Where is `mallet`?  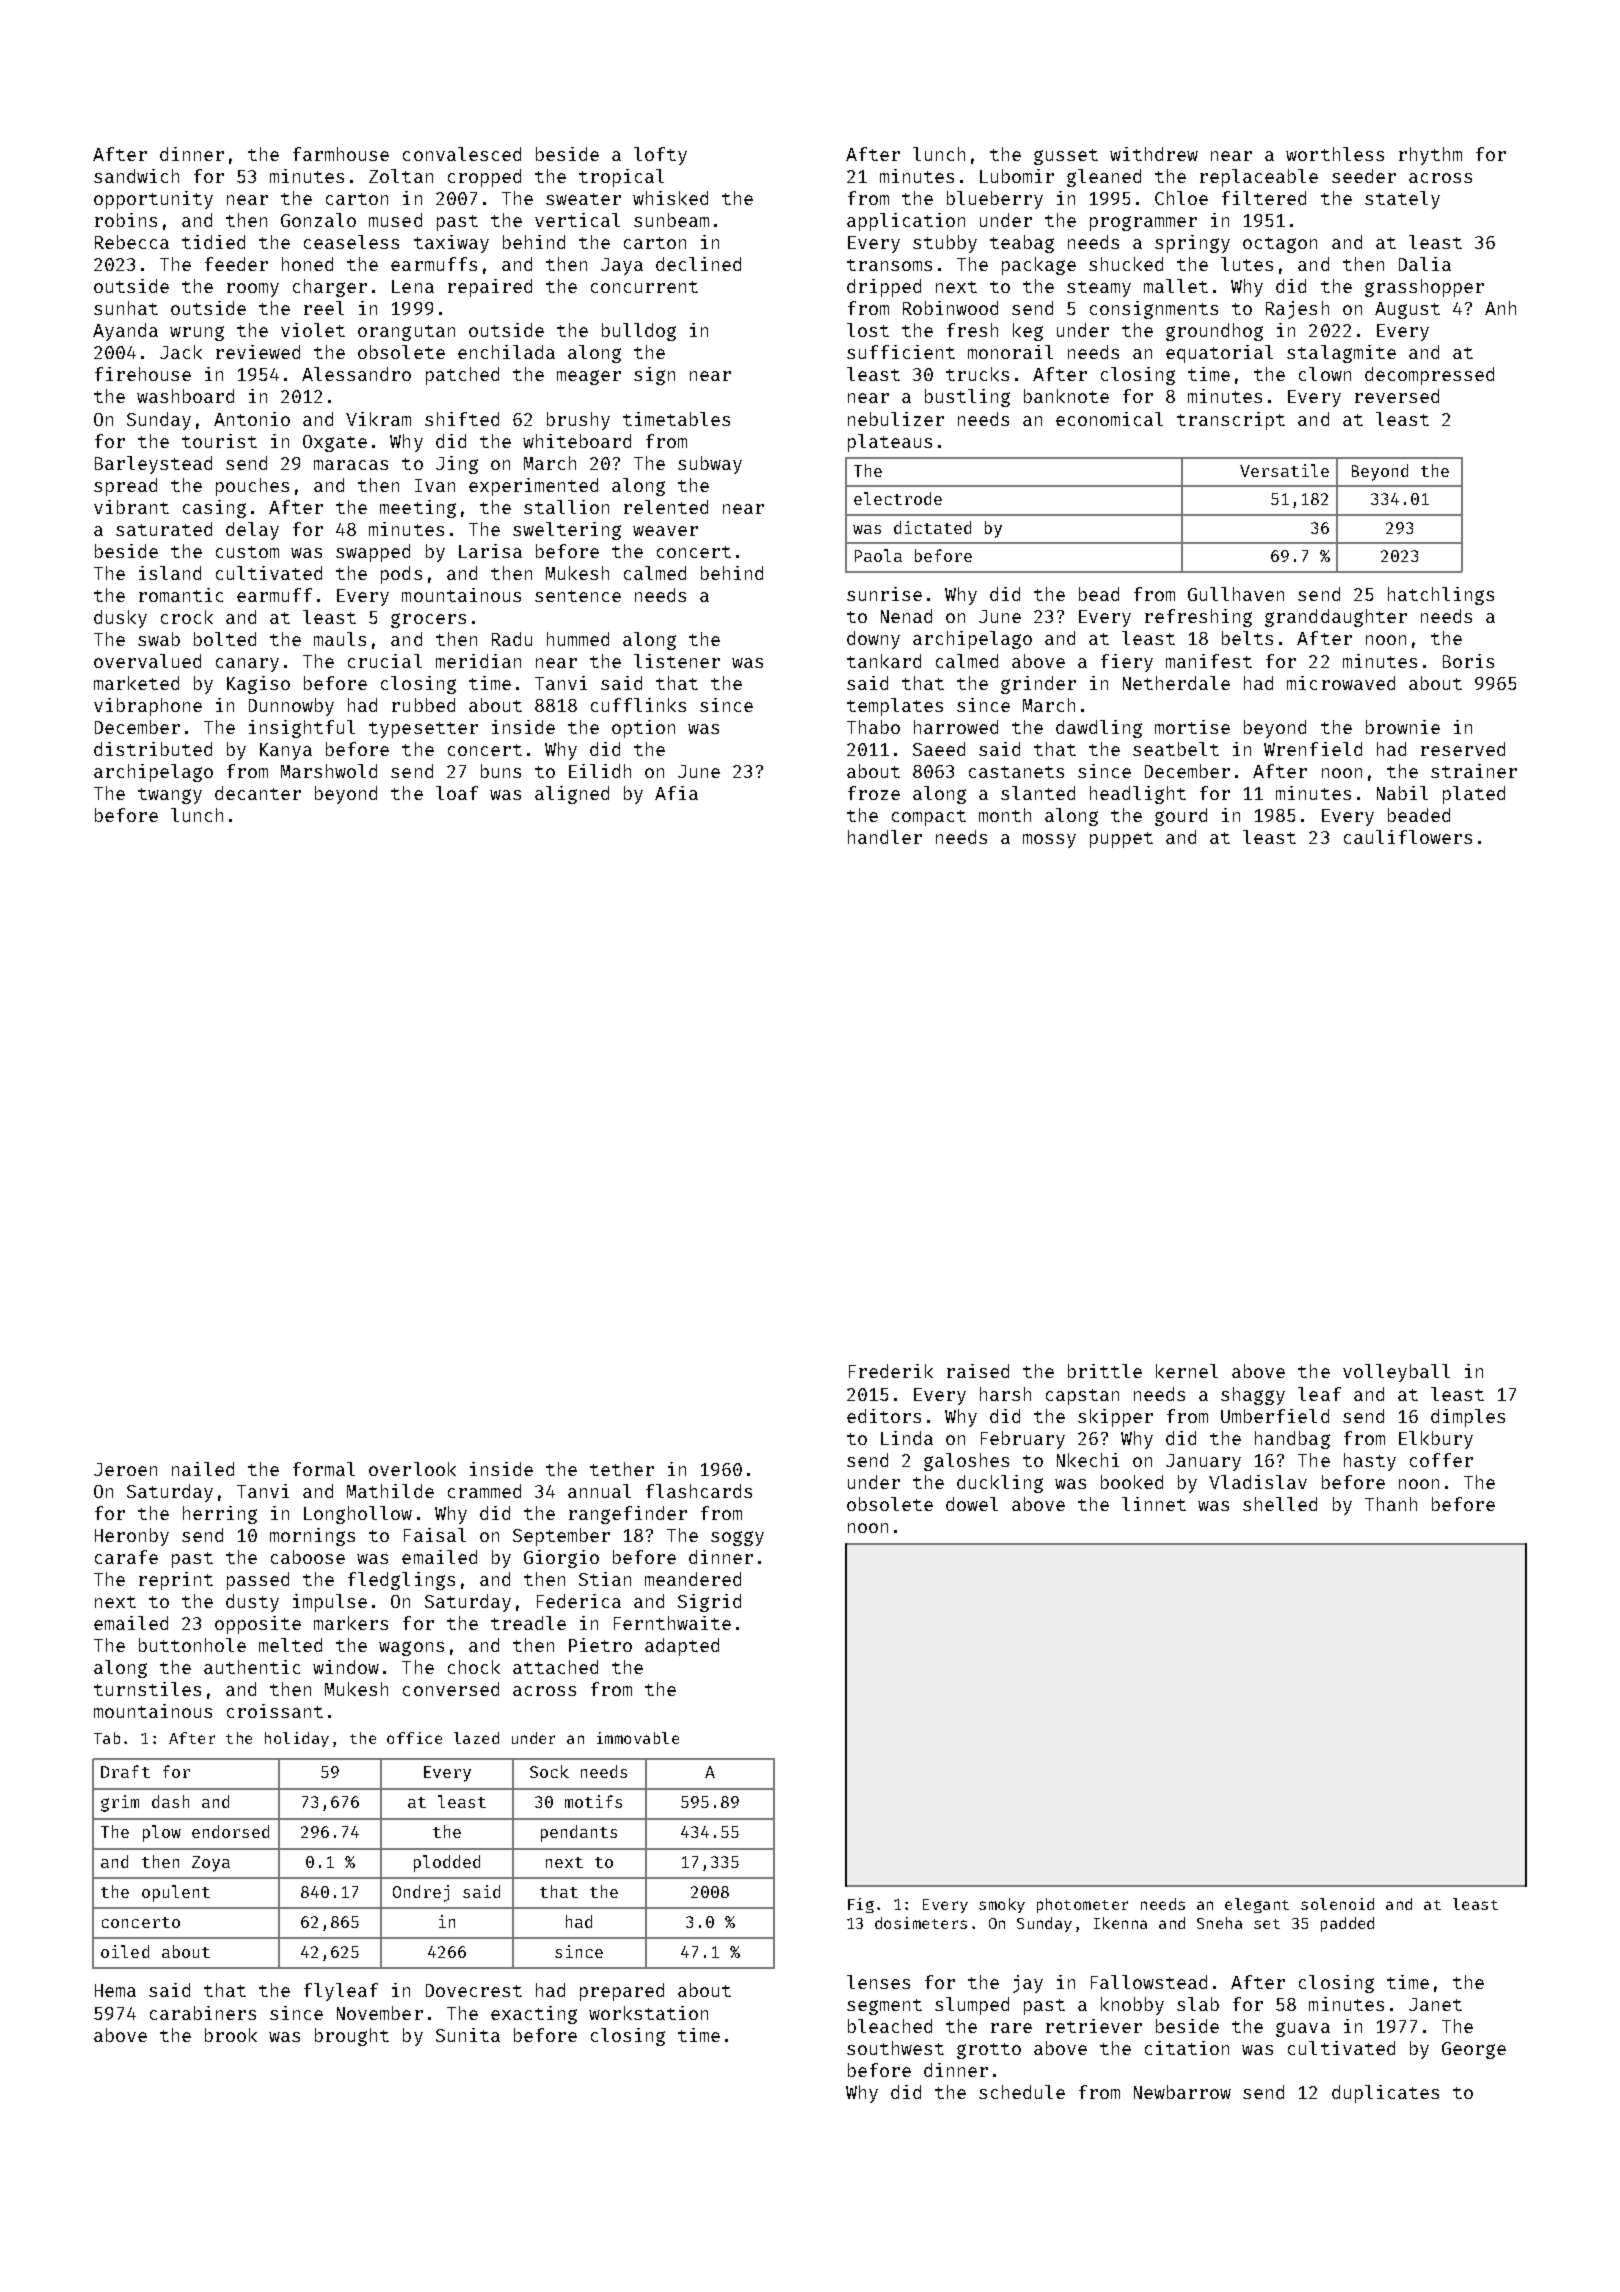
mallet is located at coordinates (1176, 286).
